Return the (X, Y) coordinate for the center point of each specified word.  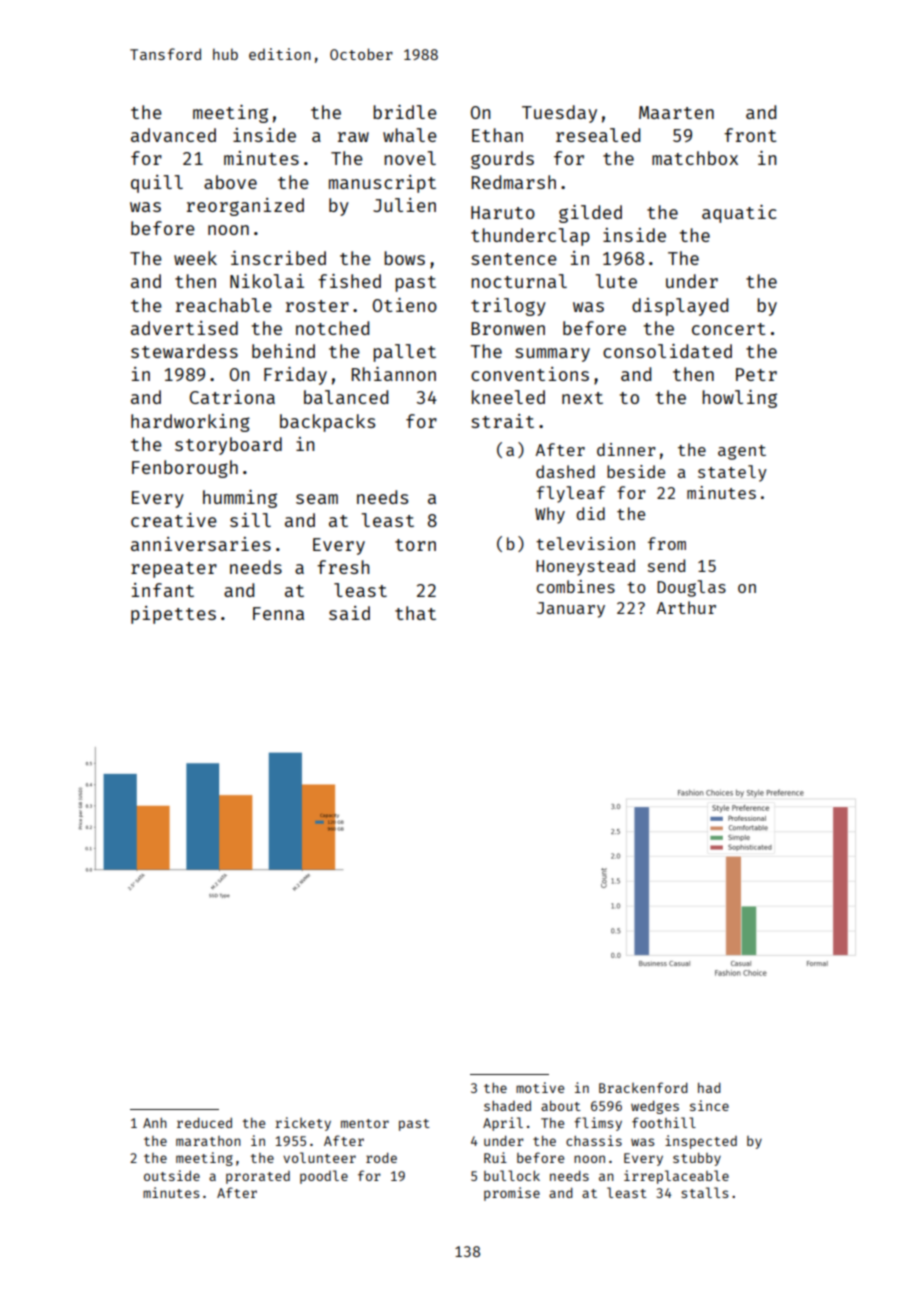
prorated (258, 1177)
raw (353, 137)
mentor (365, 1123)
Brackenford (643, 1087)
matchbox (695, 158)
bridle (405, 112)
